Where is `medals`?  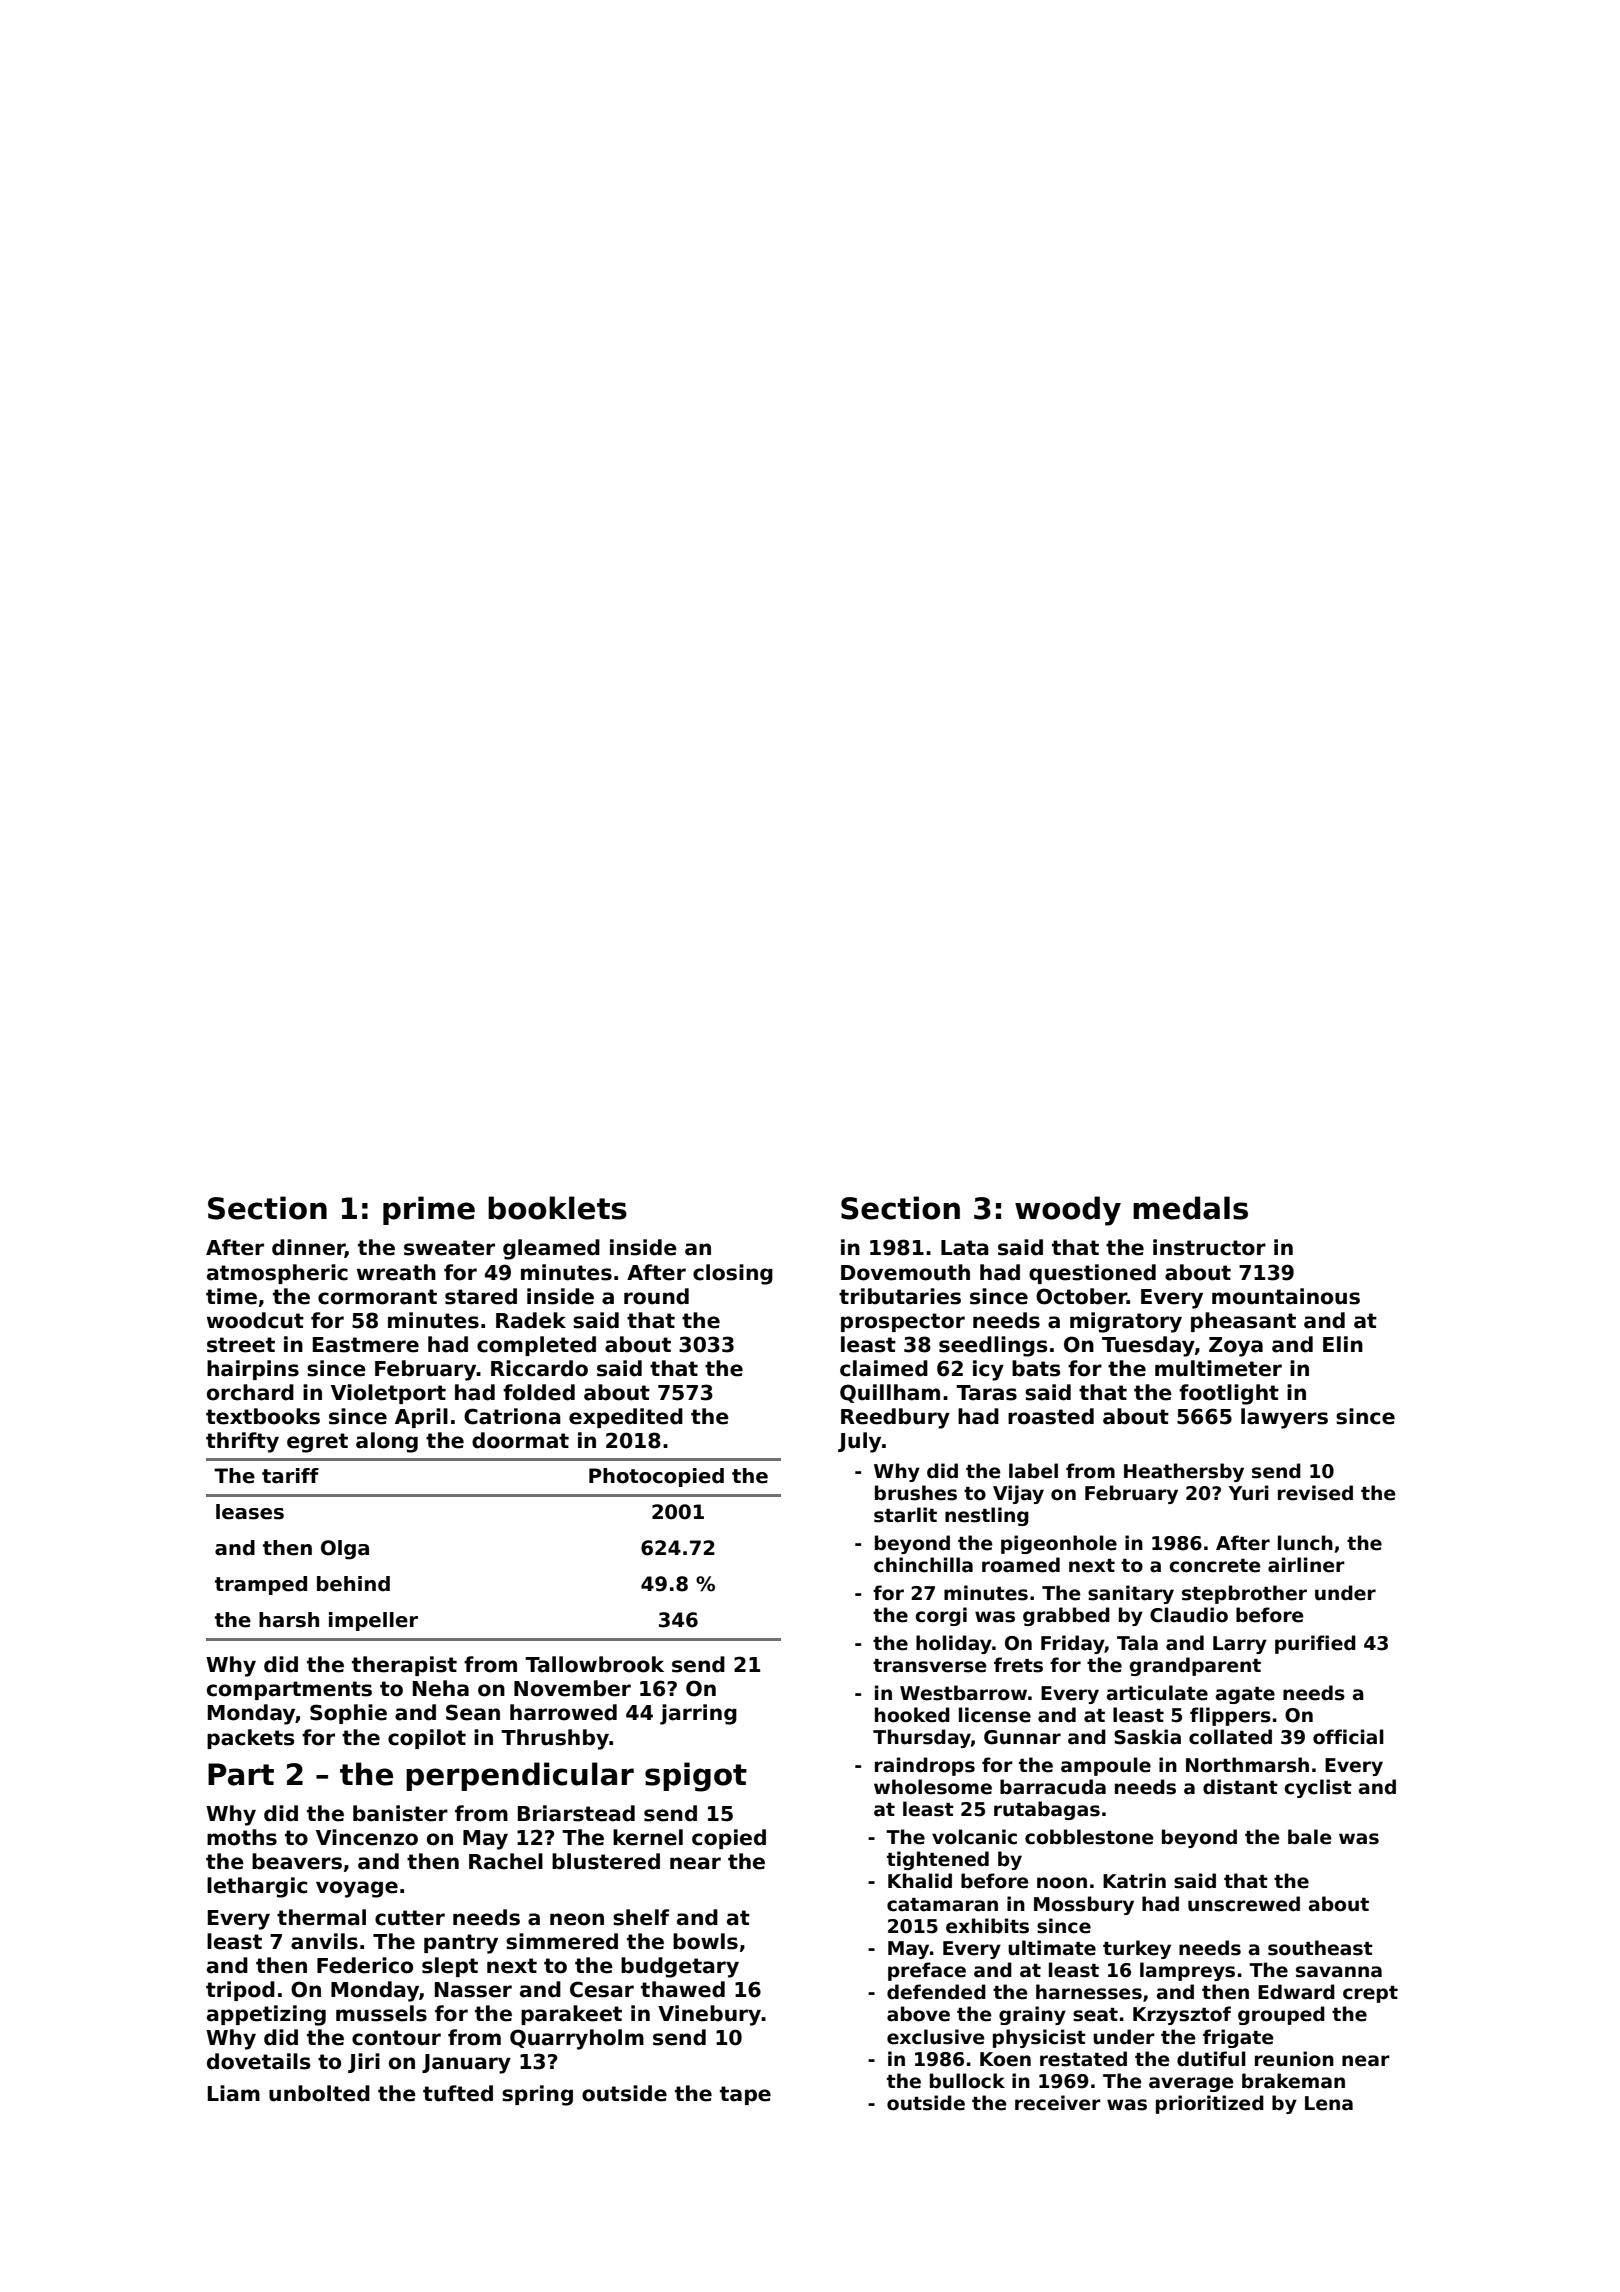
medals is located at coordinates (1190, 1208).
